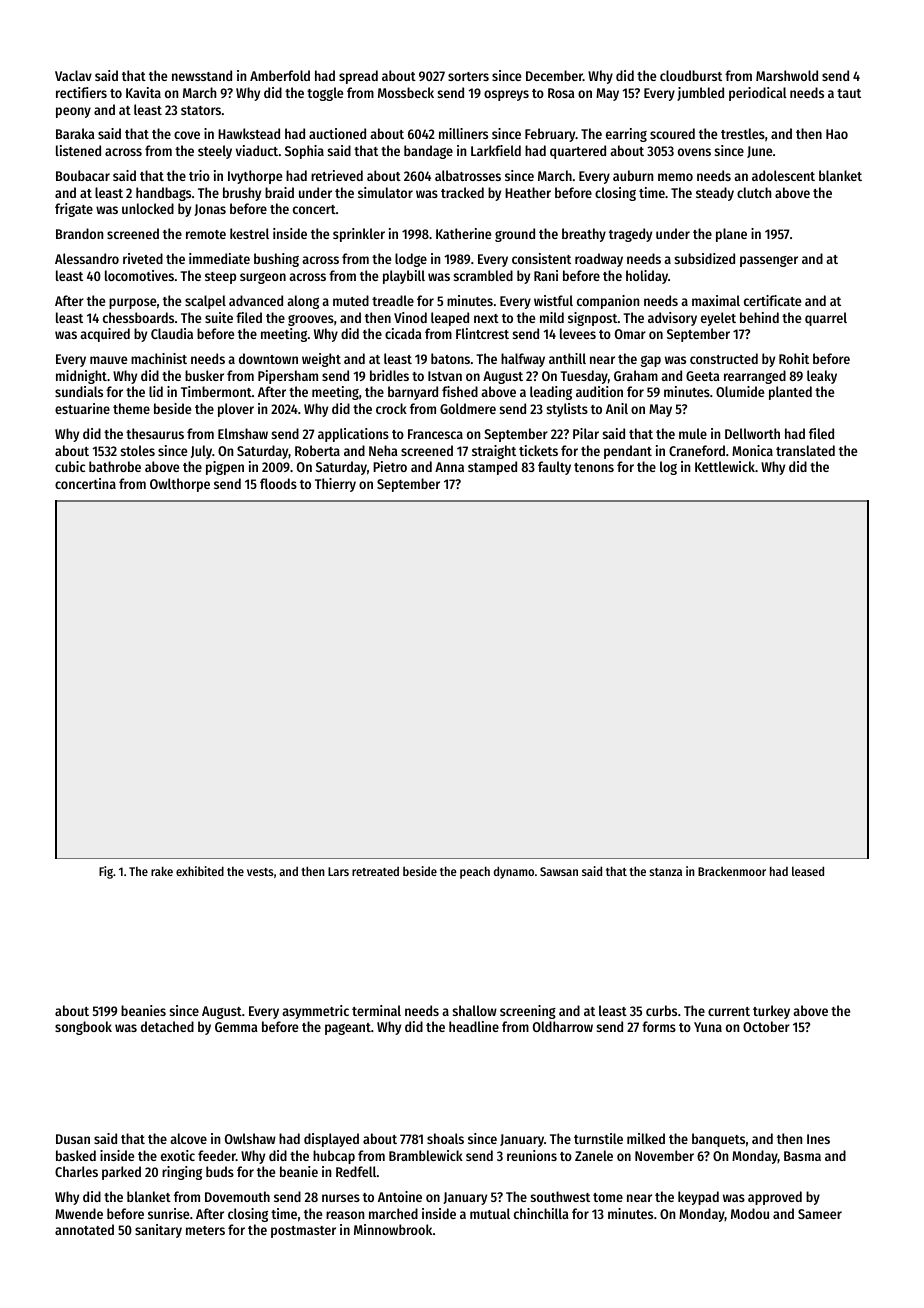  I want to click on vests, so click(260, 872).
